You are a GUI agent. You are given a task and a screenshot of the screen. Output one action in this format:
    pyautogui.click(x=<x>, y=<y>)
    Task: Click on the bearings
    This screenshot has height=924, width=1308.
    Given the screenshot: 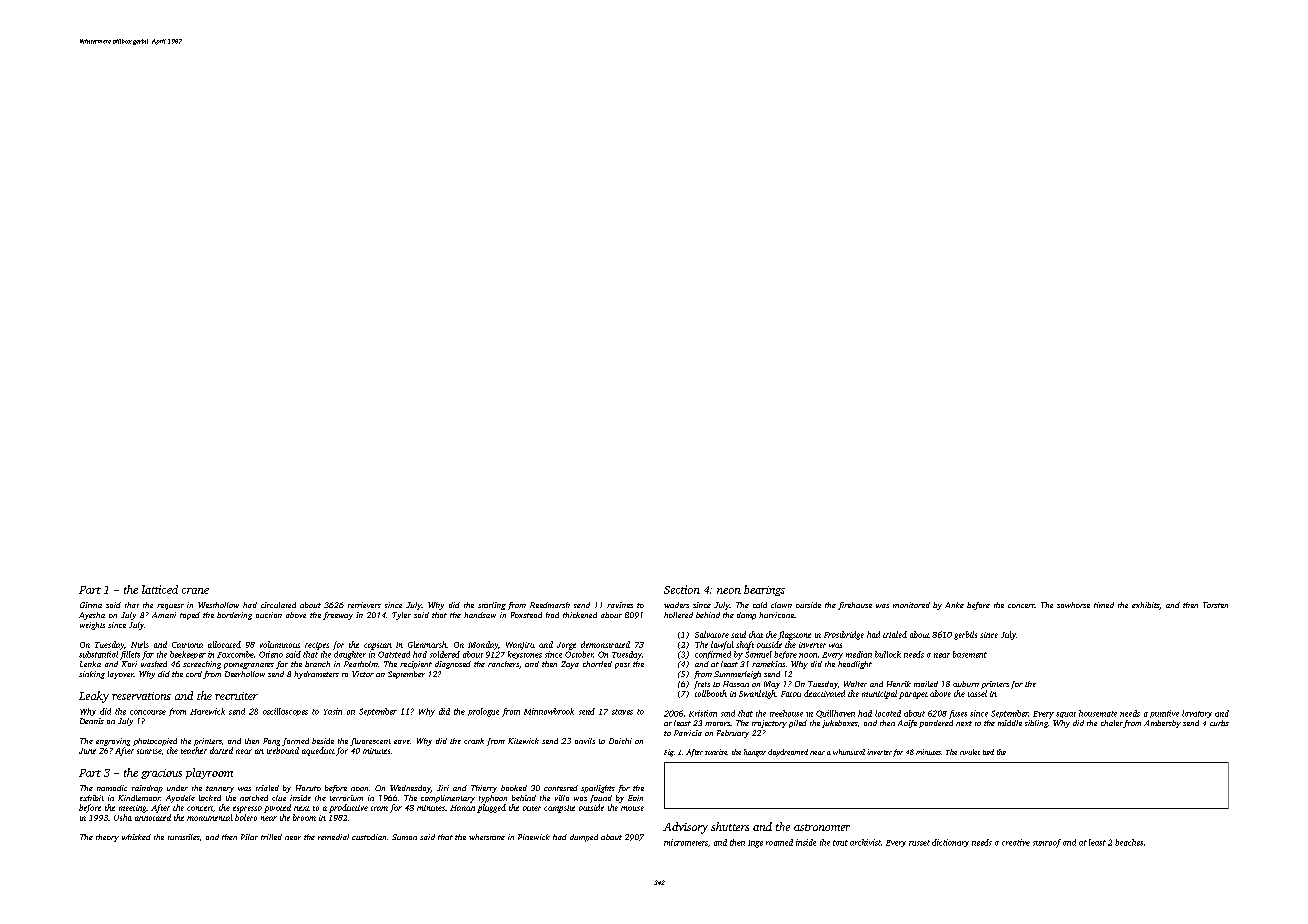 What is the action you would take?
    pyautogui.click(x=764, y=590)
